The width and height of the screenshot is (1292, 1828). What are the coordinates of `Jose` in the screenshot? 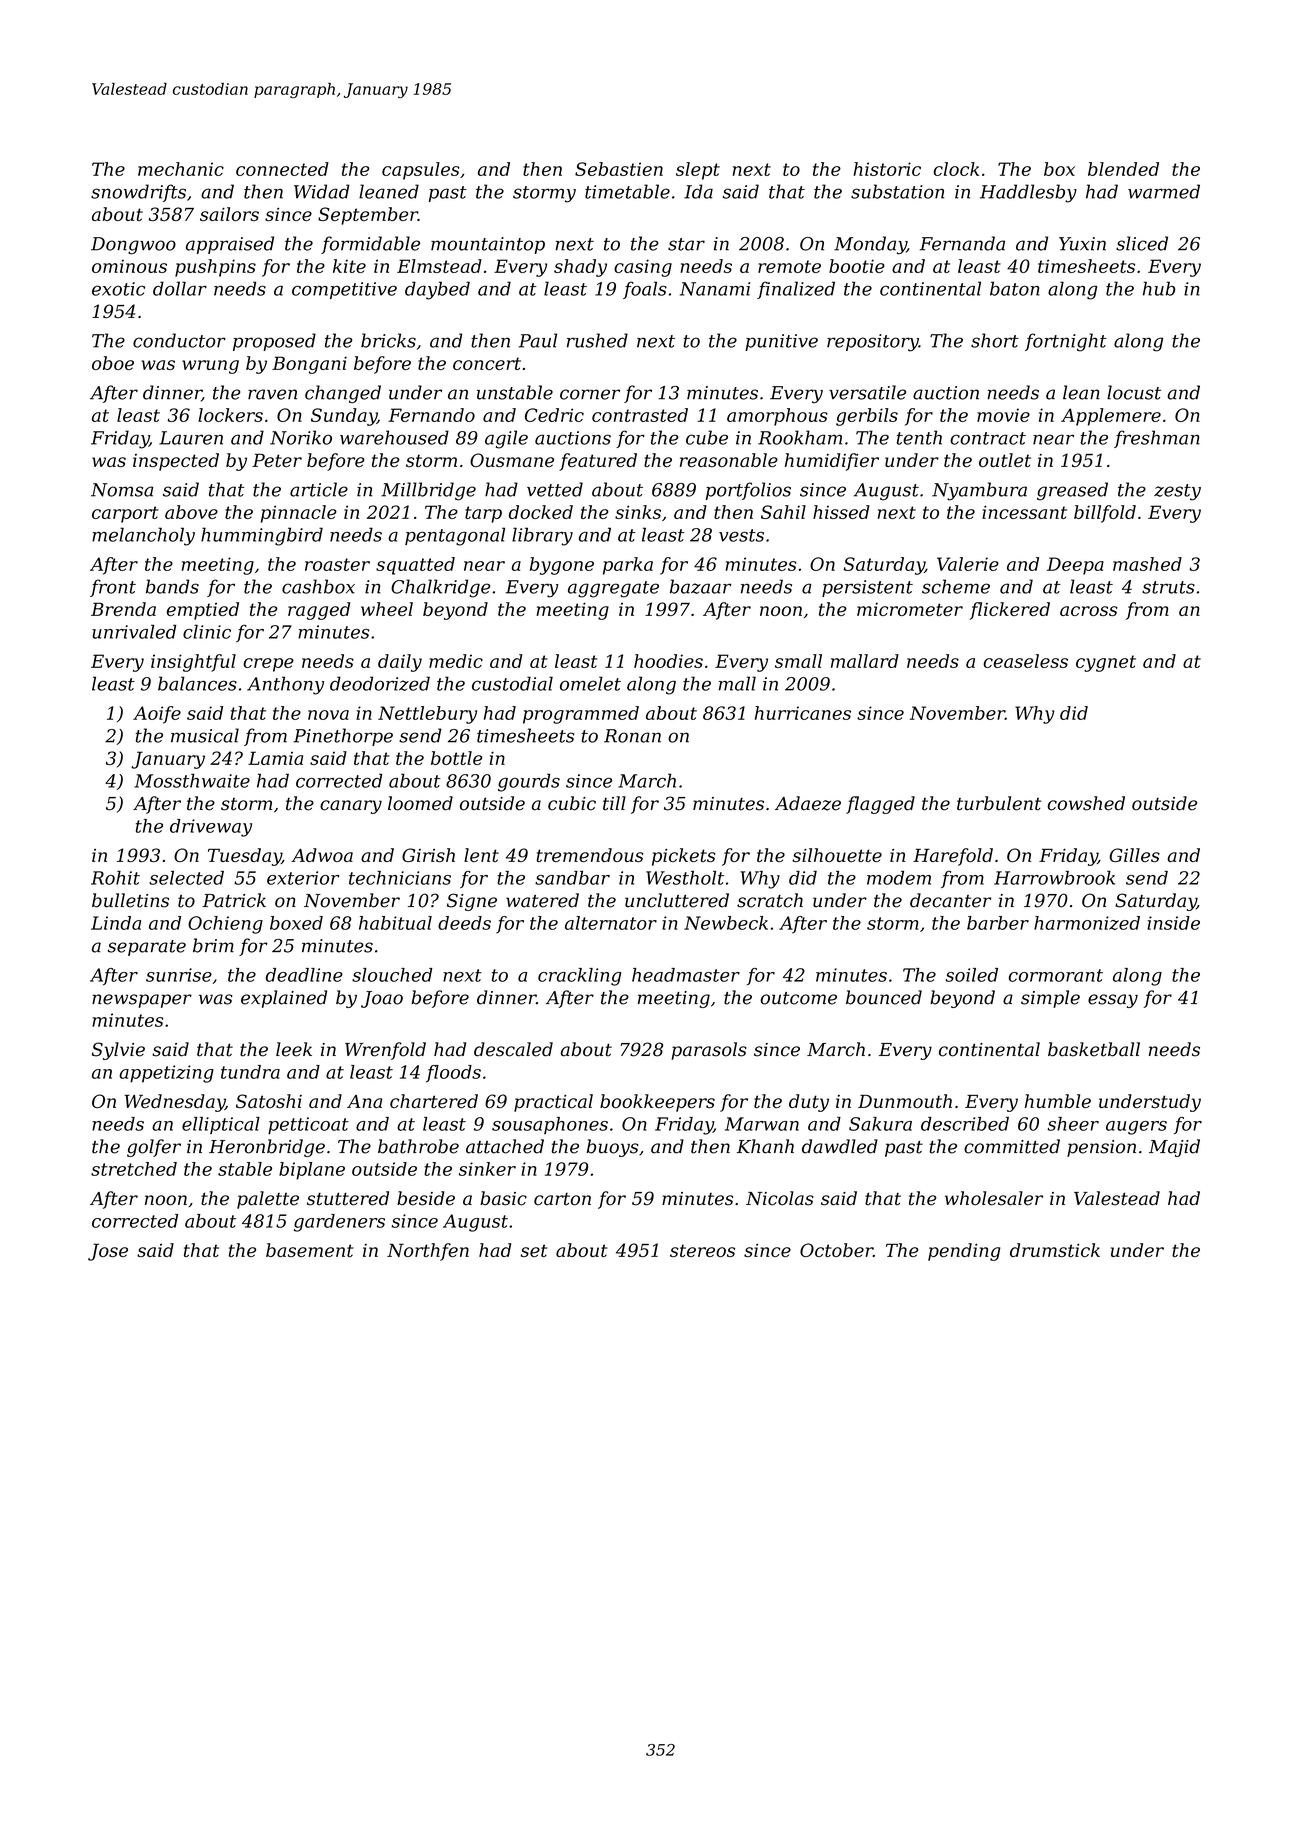 It's located at (108, 1252).
